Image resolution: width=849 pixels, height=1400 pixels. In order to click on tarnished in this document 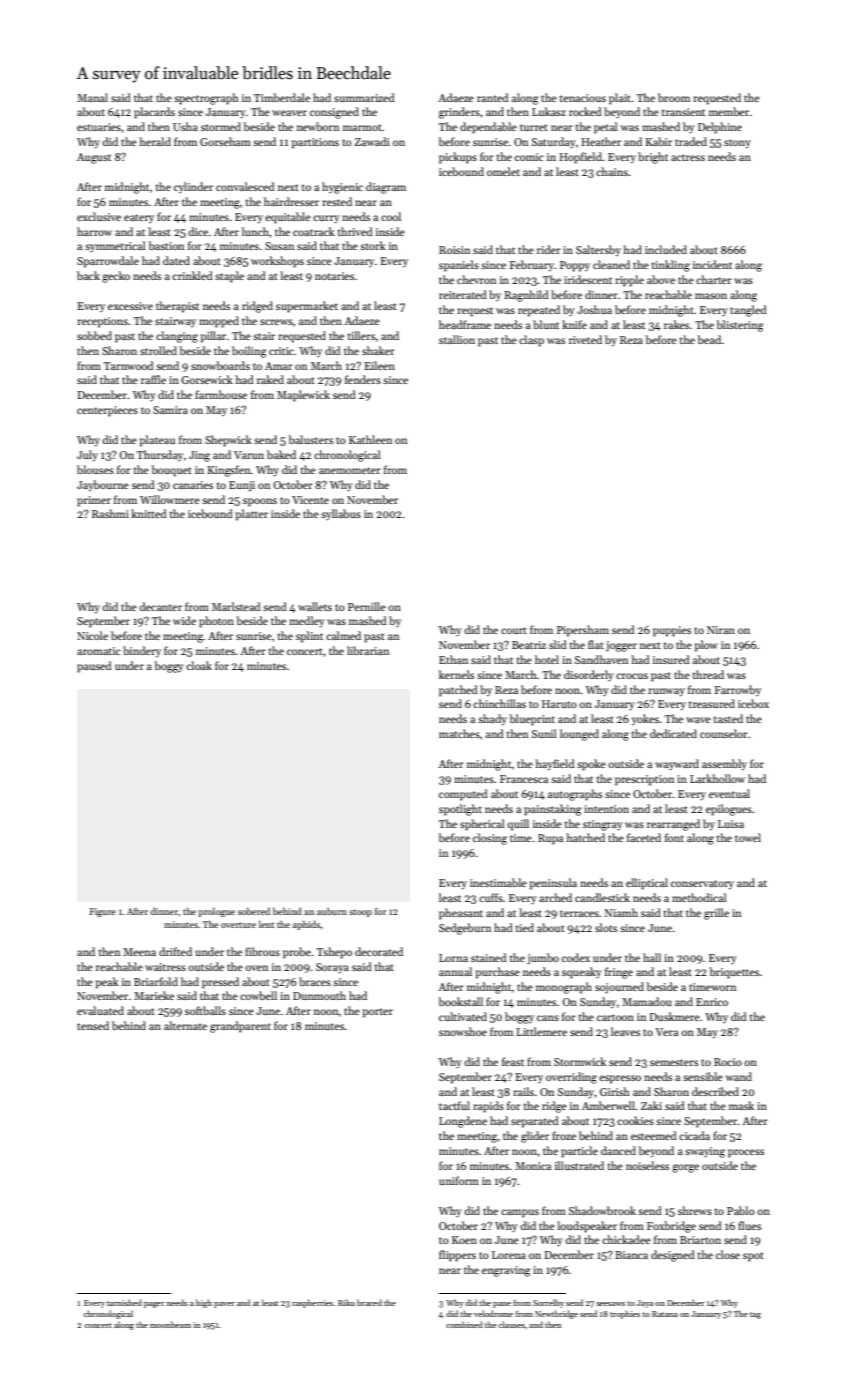, I will do `click(124, 1302)`.
